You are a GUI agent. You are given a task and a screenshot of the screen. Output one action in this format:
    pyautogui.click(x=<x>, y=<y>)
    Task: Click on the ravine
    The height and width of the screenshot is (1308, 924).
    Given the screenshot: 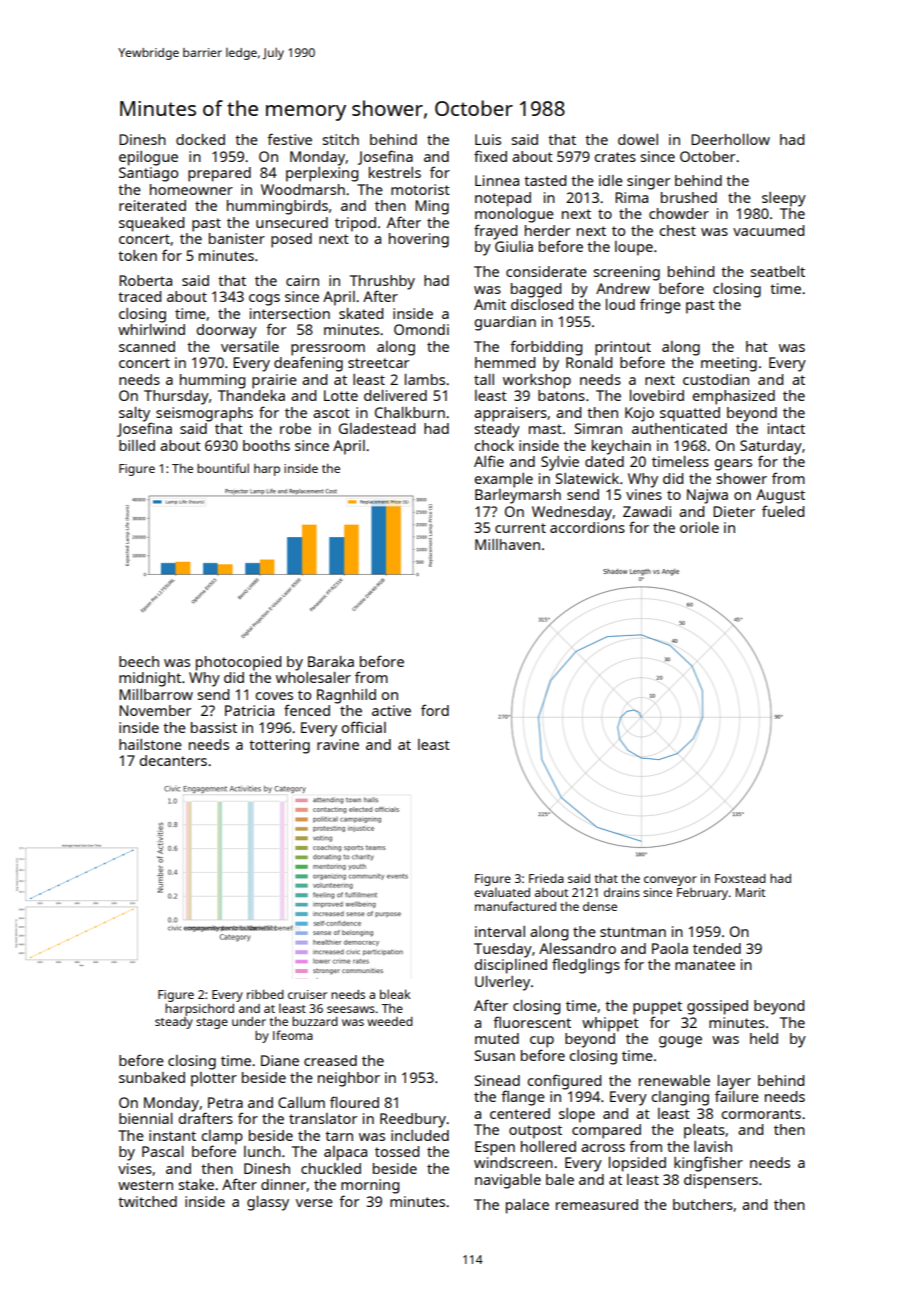 What is the action you would take?
    pyautogui.click(x=338, y=744)
